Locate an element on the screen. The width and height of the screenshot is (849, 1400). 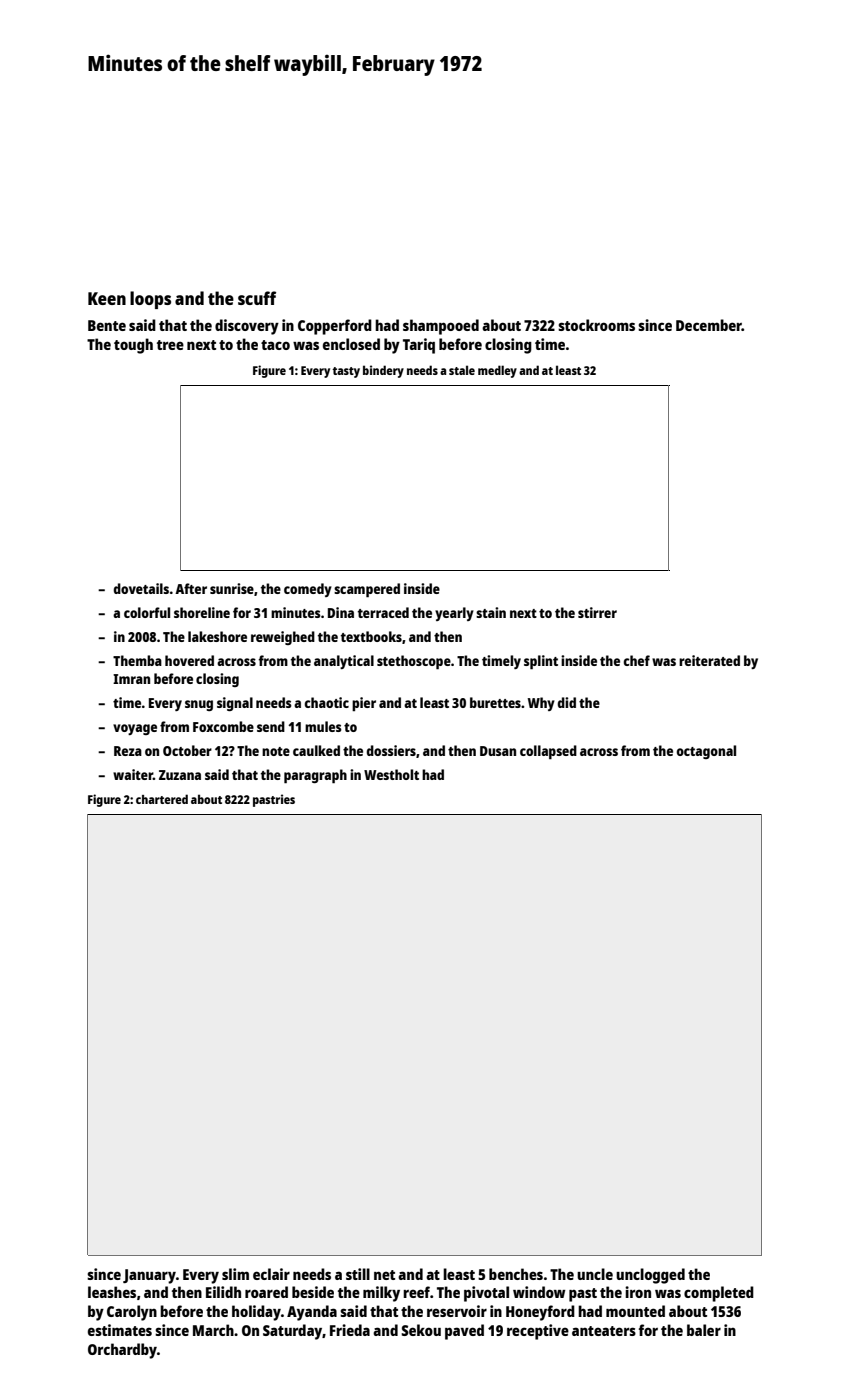
unclogged is located at coordinates (650, 1276).
